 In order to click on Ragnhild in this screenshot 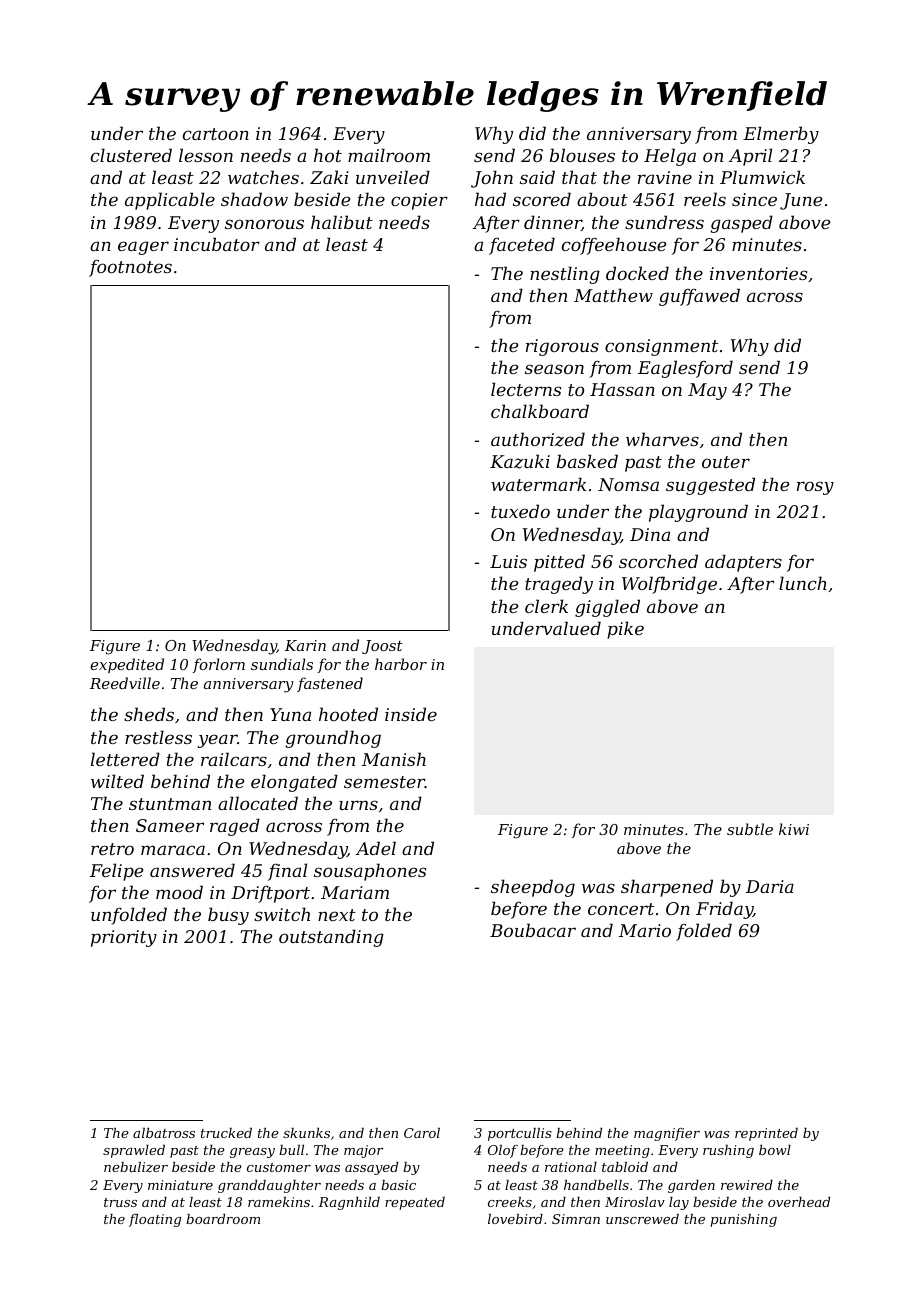, I will do `click(349, 1203)`.
